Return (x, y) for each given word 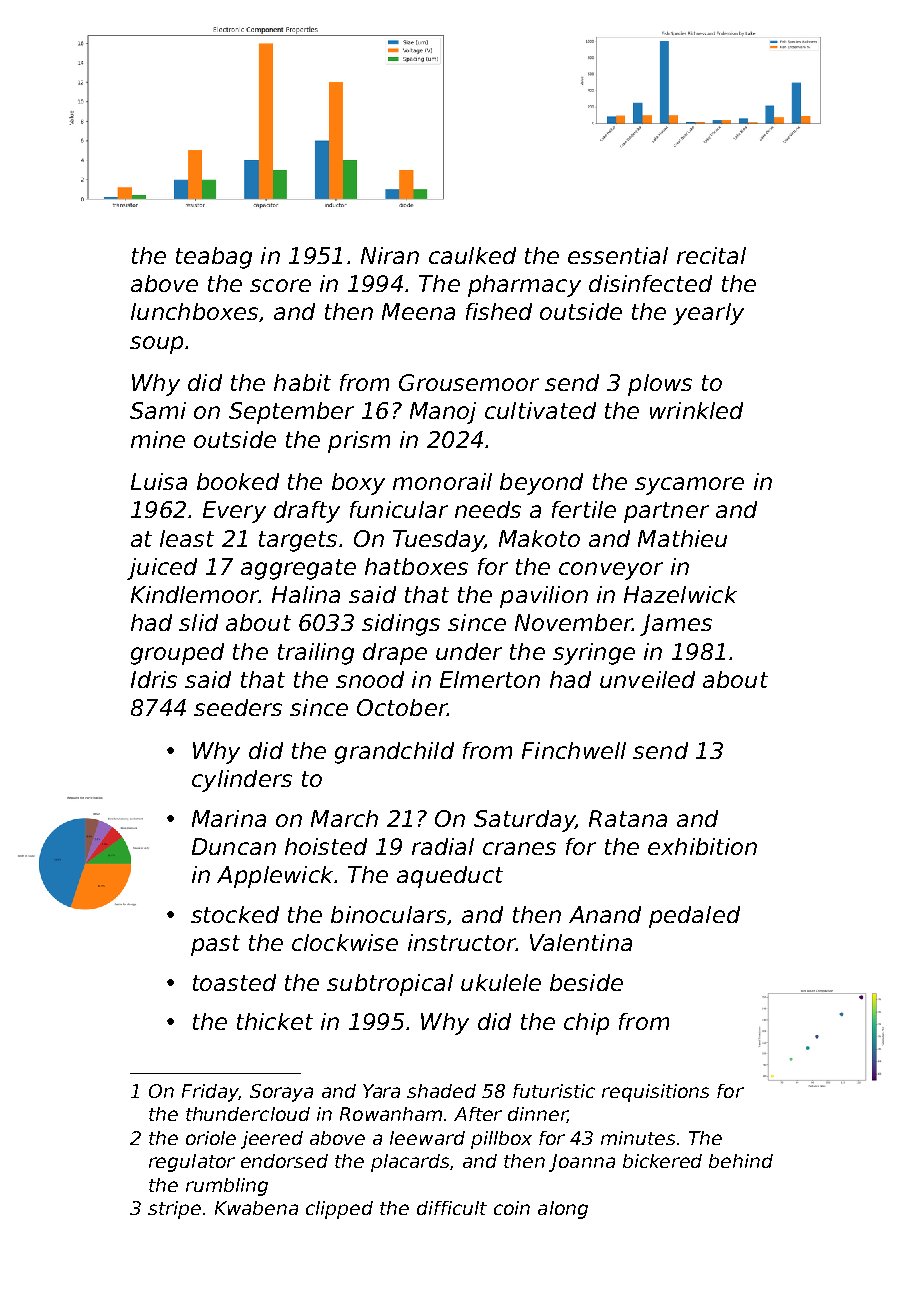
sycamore (689, 486)
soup (156, 345)
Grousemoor (469, 382)
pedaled (694, 917)
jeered (272, 1140)
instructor (462, 942)
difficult (452, 1208)
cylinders (242, 781)
